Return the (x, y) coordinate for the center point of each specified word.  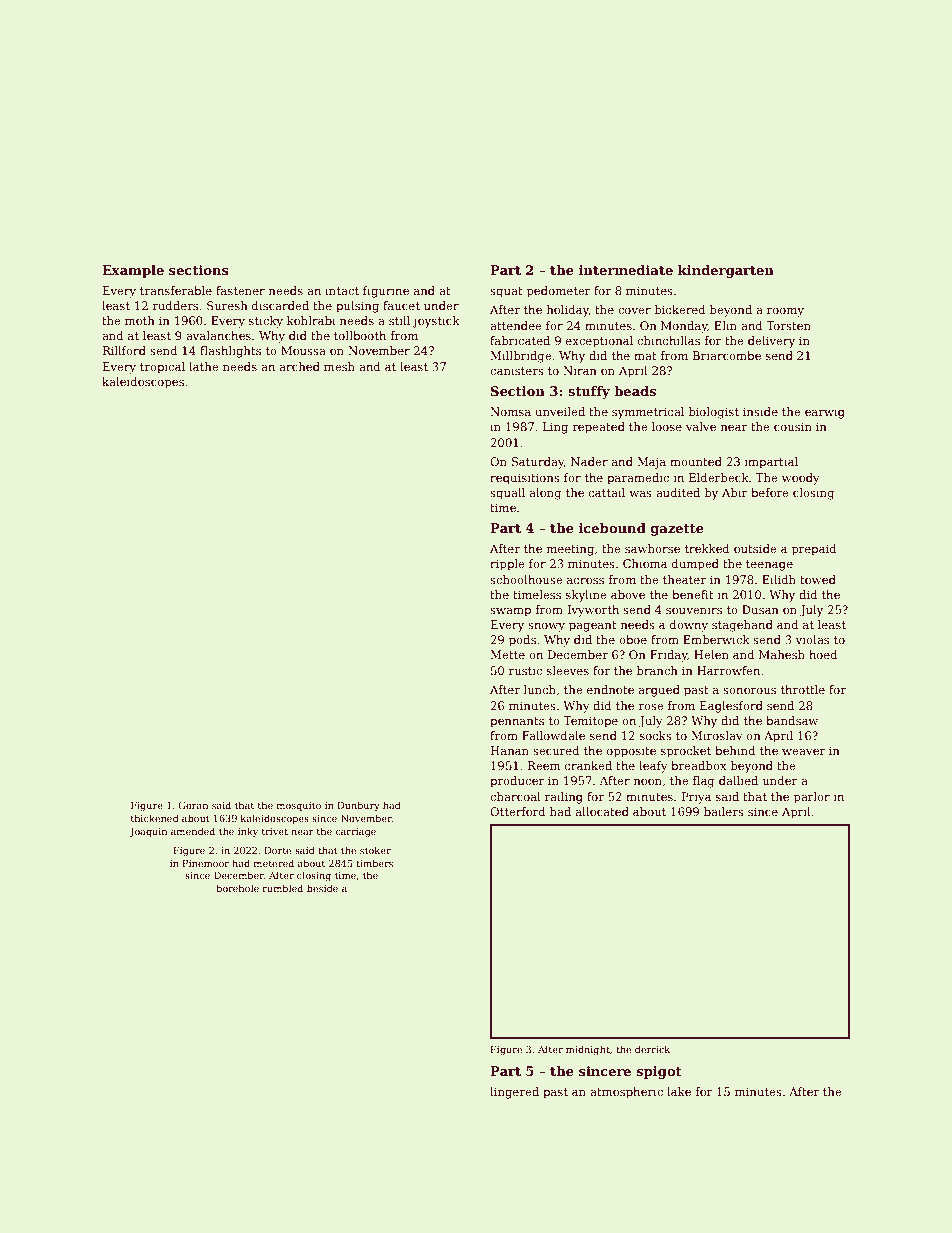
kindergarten (726, 271)
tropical (162, 368)
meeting (570, 550)
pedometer (559, 292)
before (770, 492)
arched (299, 366)
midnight (588, 1050)
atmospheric (626, 1093)
